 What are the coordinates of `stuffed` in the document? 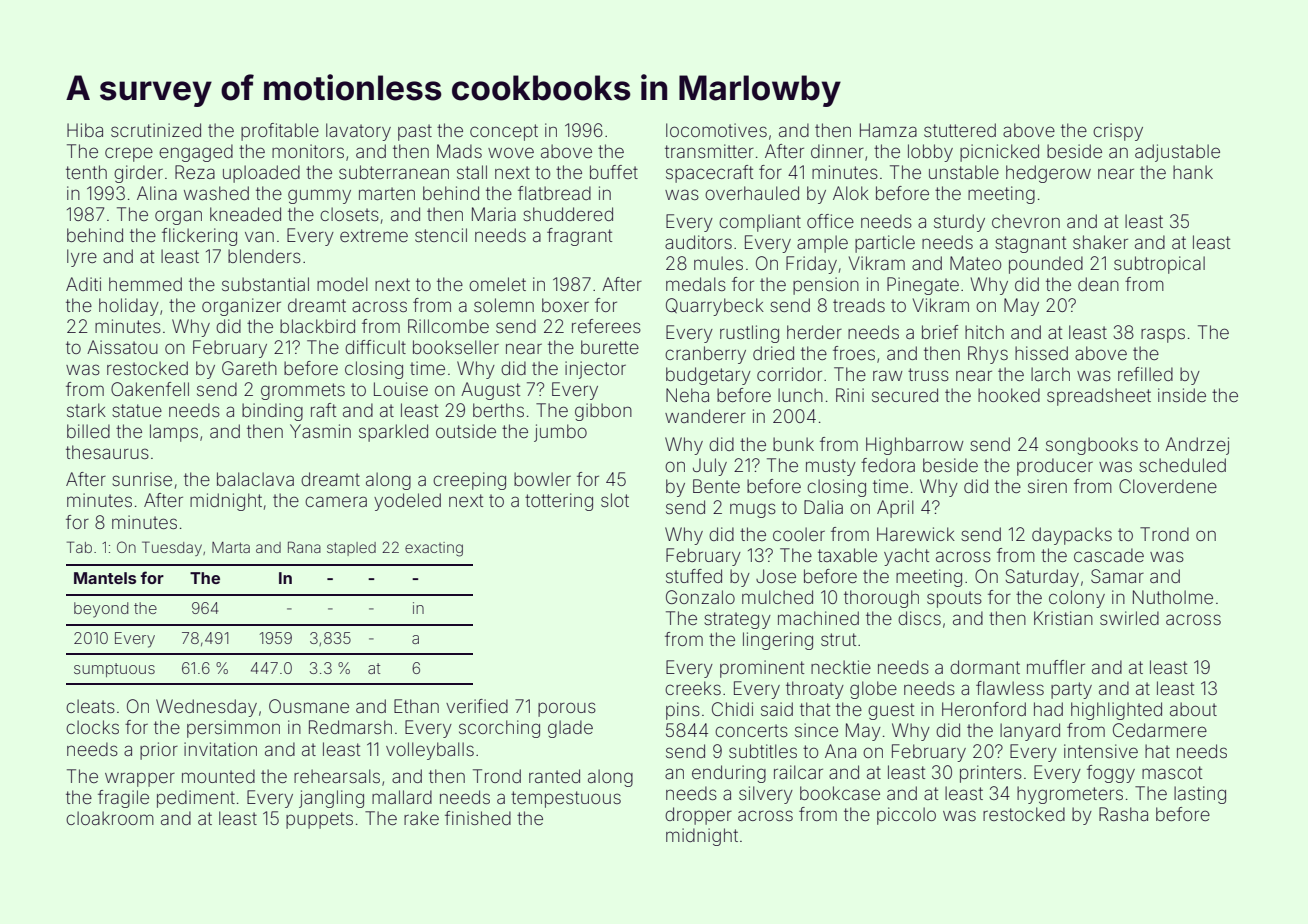 It's located at (694, 576).
